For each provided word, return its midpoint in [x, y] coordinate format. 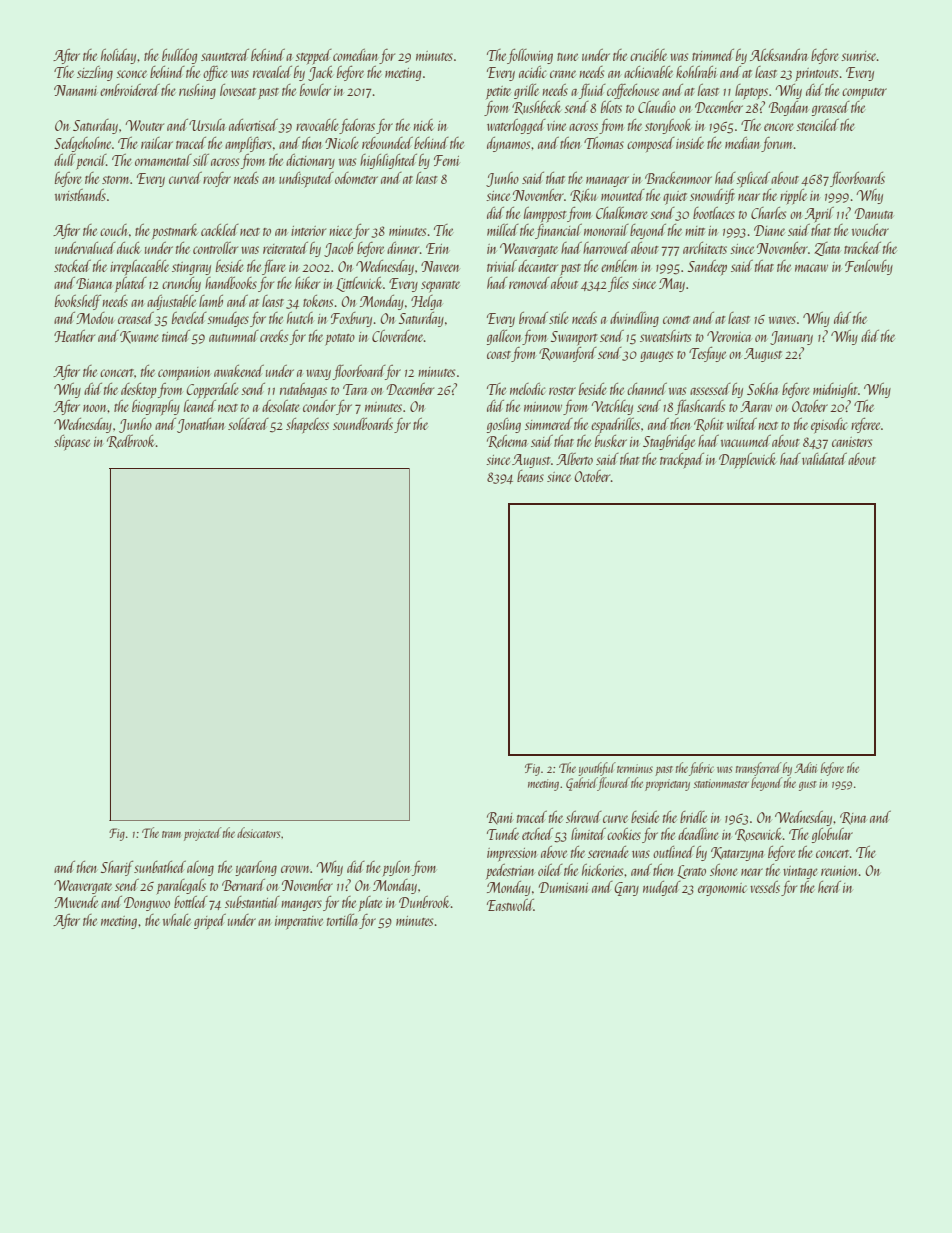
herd [829, 887]
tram [171, 834]
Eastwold [510, 905]
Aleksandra [778, 55]
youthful [597, 769]
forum [777, 144]
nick [424, 125]
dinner [403, 248]
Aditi [806, 767]
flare [274, 267]
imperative [299, 922]
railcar [157, 143]
